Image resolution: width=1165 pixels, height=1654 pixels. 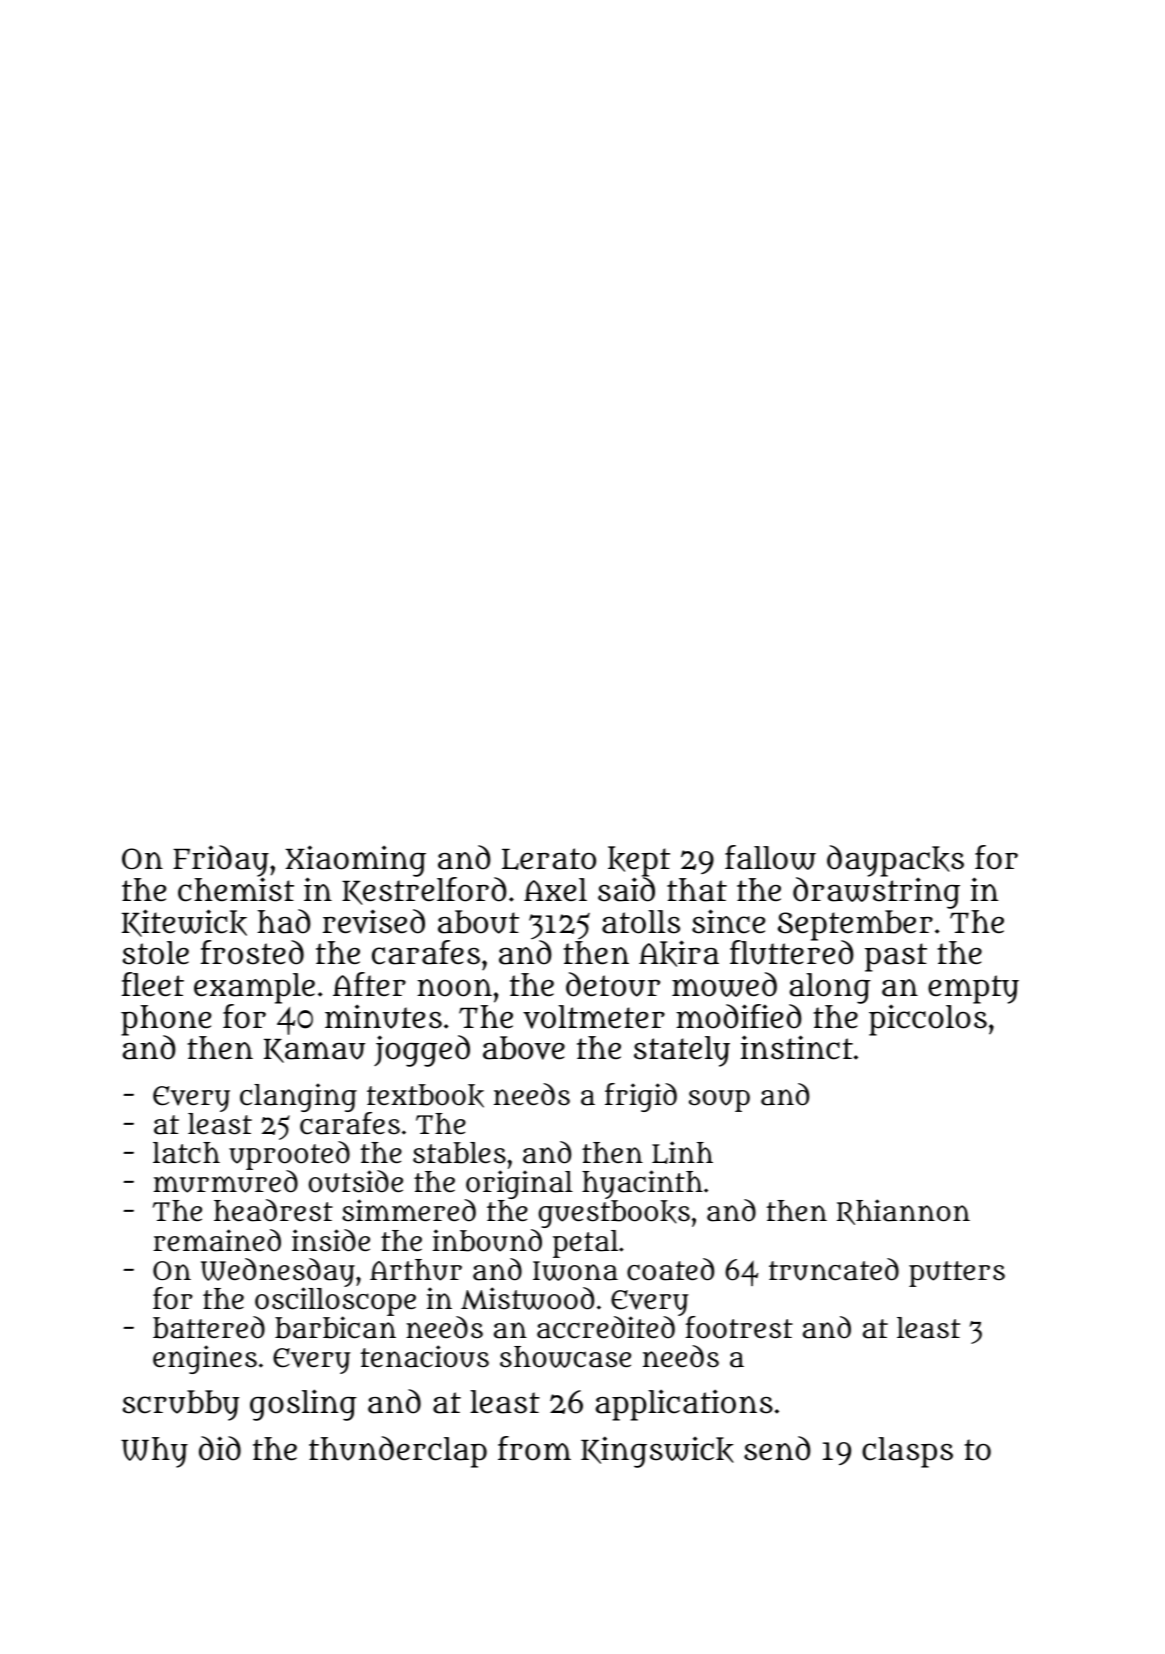 I want to click on truncated, so click(x=834, y=1269).
